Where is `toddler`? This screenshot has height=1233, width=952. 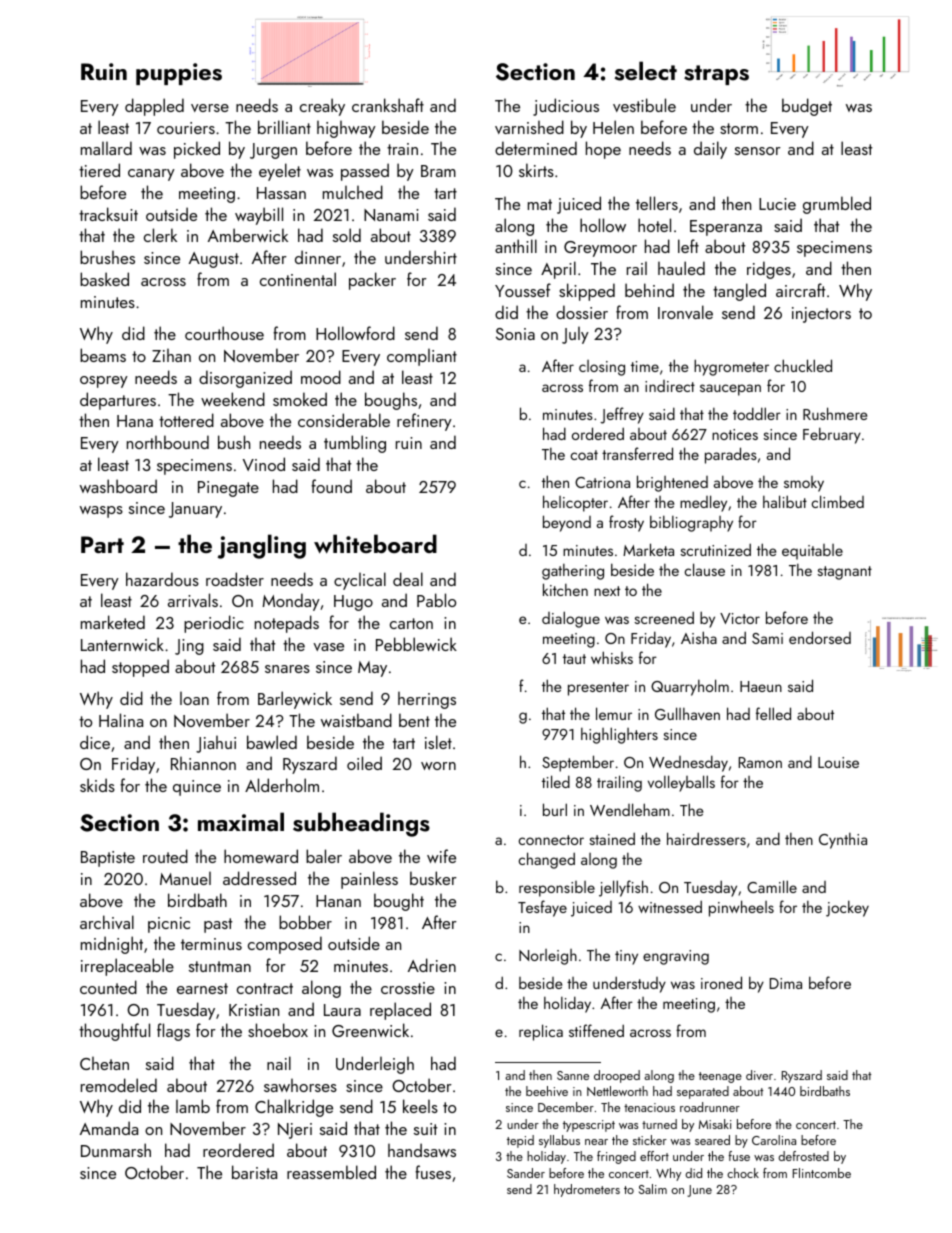 toddler is located at coordinates (757, 413).
